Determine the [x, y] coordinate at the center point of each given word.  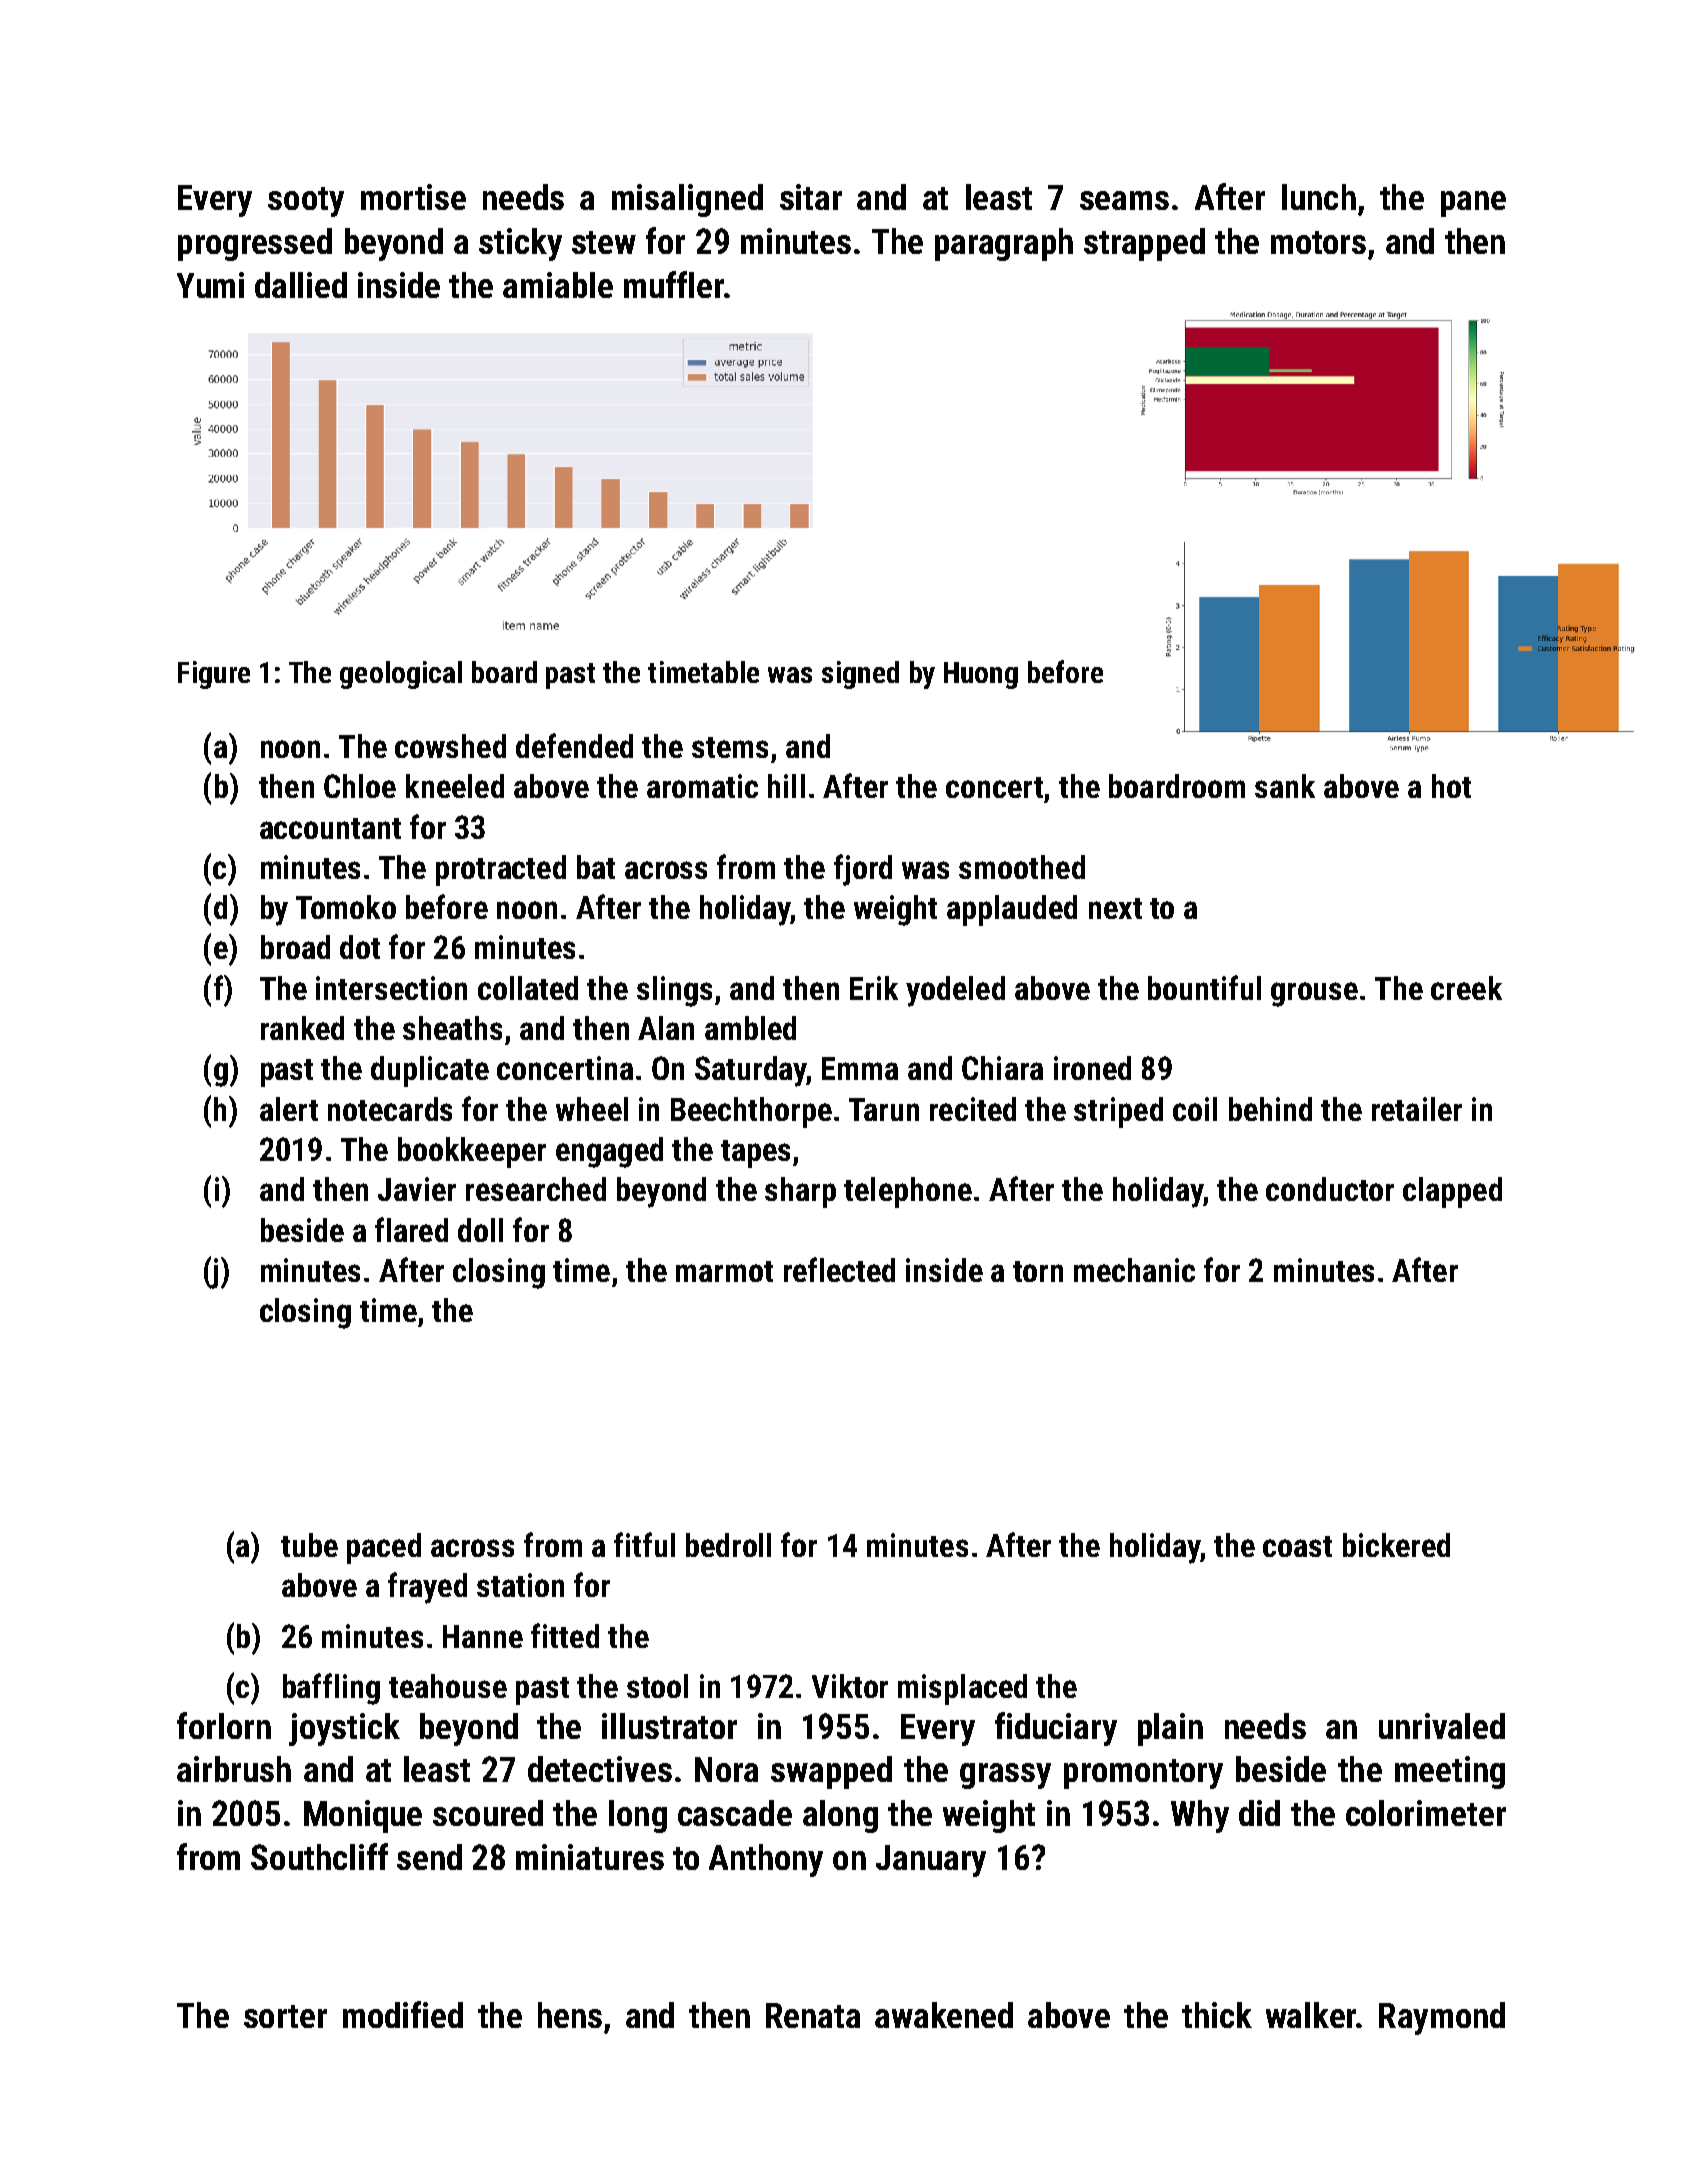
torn [1038, 1271]
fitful [644, 1544]
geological [401, 675]
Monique [363, 1816]
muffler [674, 284]
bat [596, 867]
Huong [981, 675]
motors [1318, 242]
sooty [306, 202]
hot [1451, 786]
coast [1297, 1546]
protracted [501, 870]
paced [384, 1548]
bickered [1396, 1545]
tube [309, 1545]
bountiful [1204, 987]
